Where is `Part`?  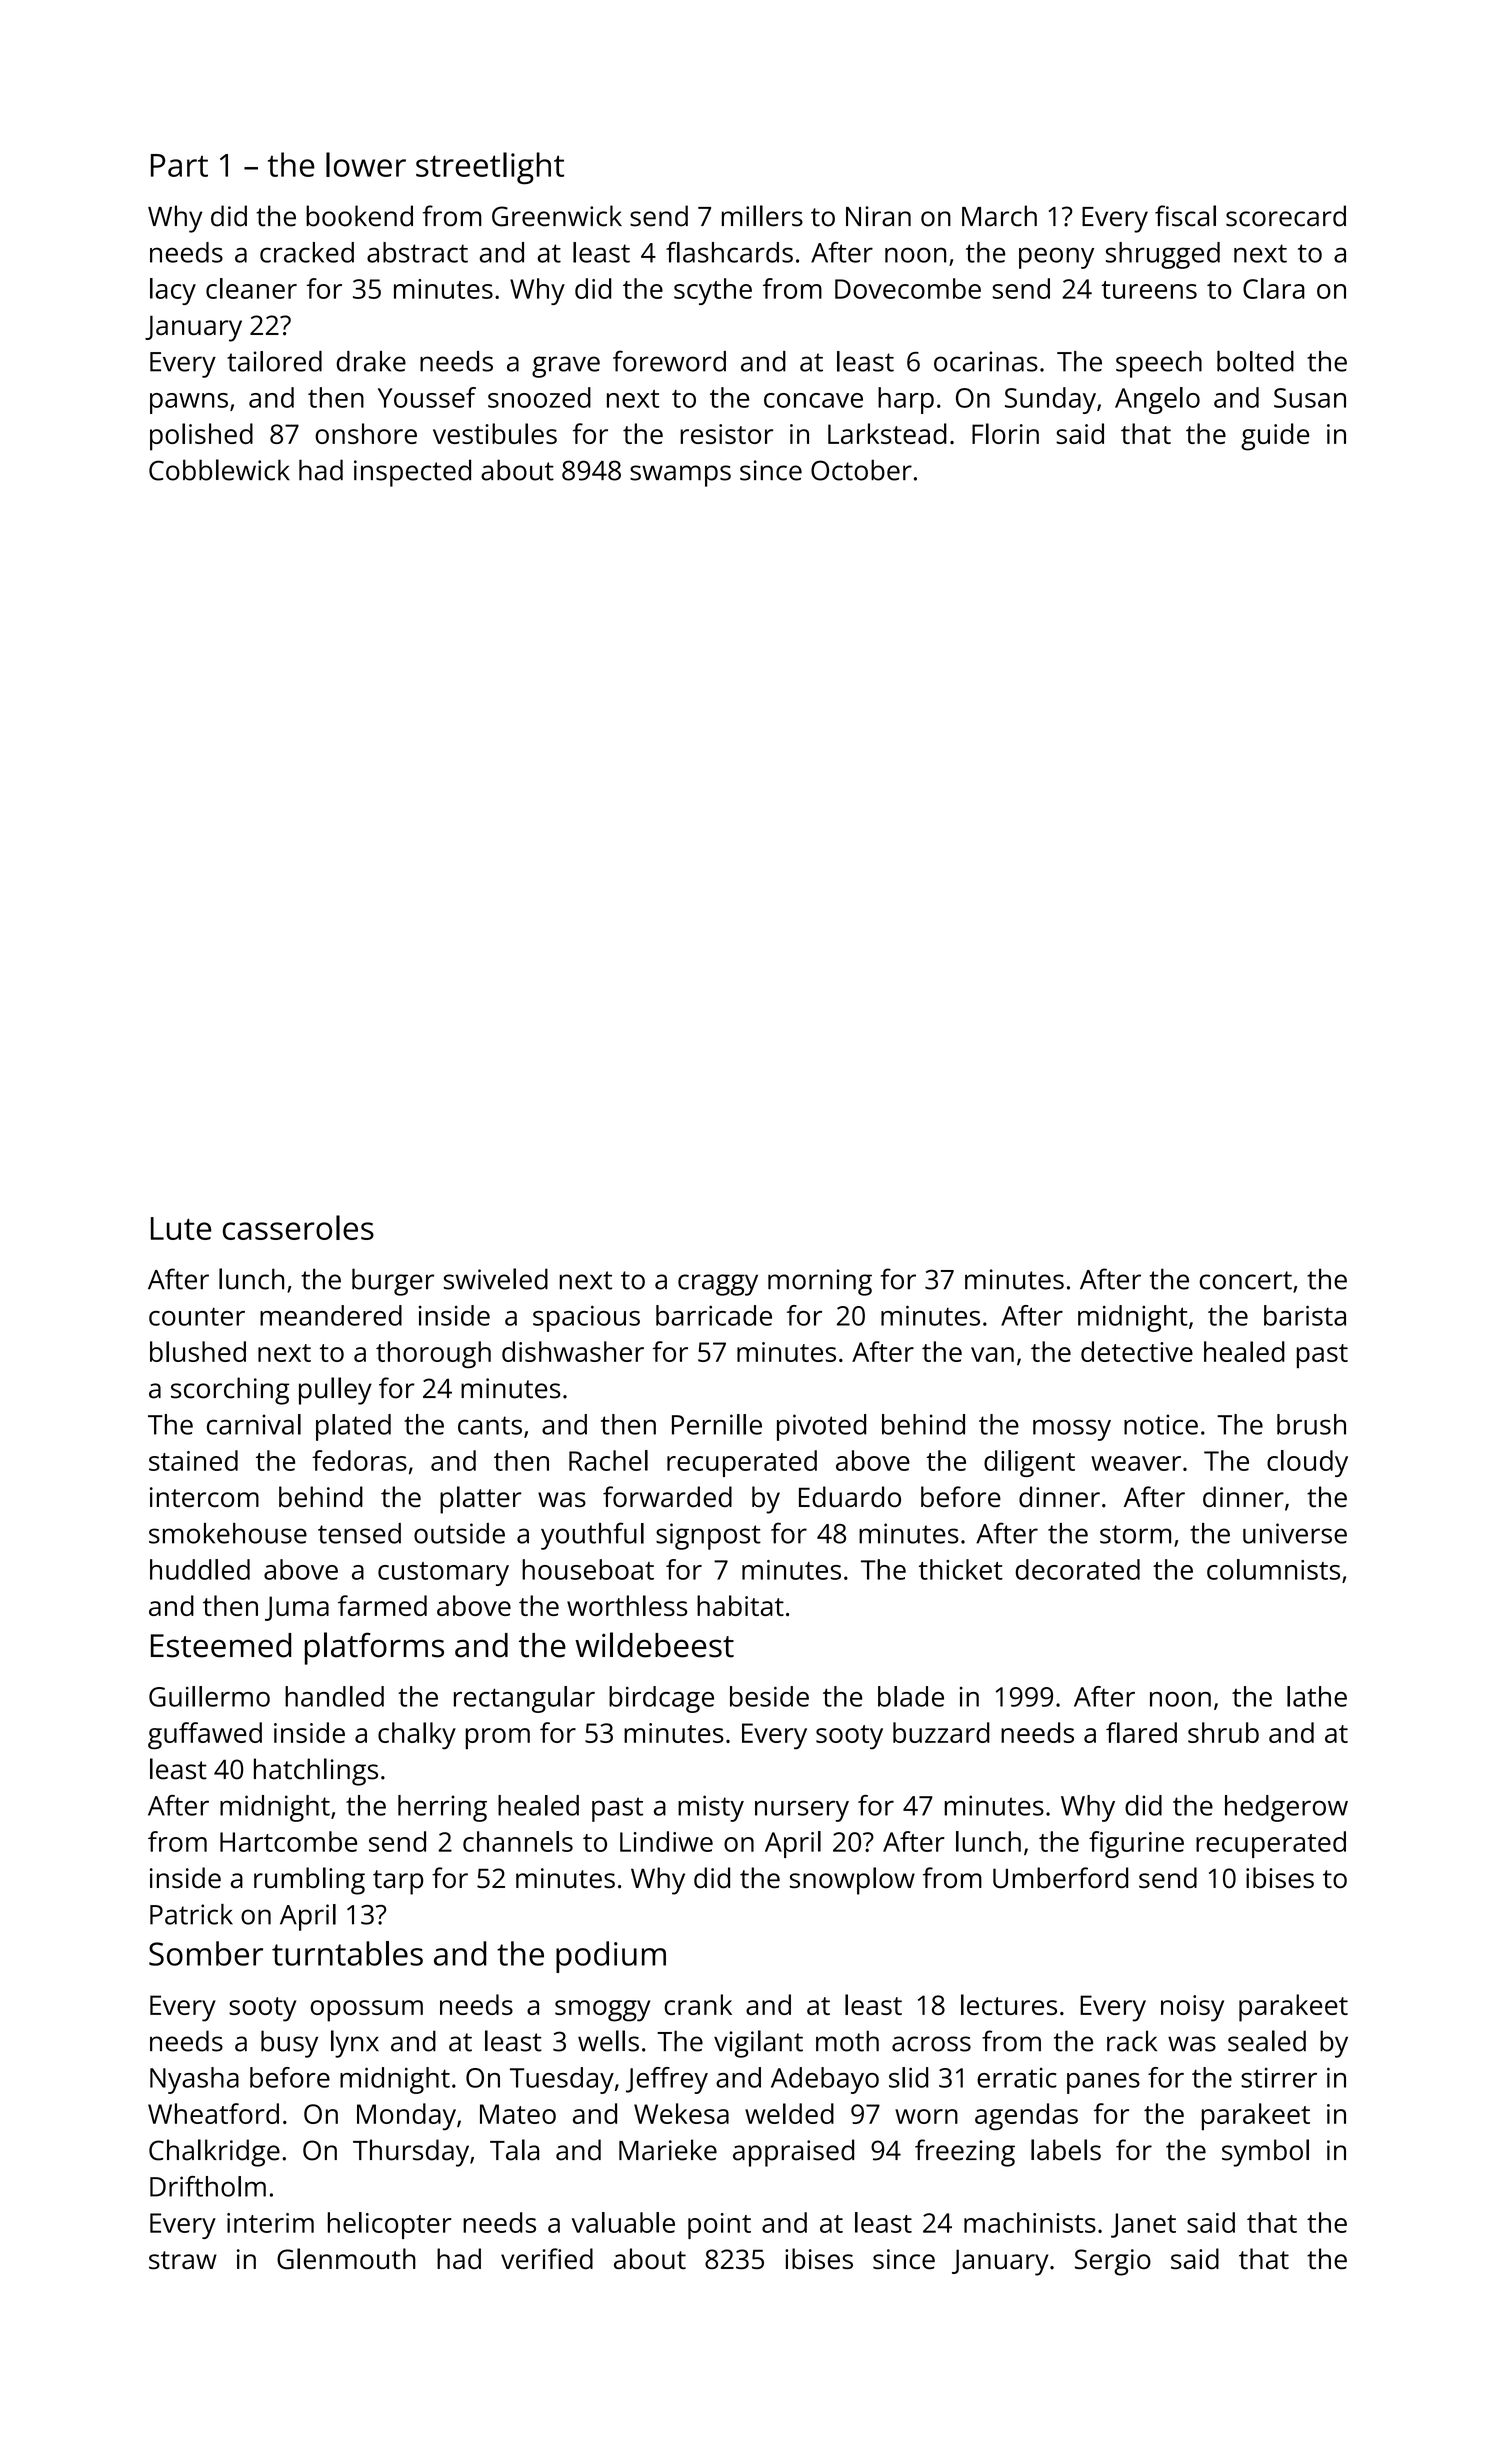
Part is located at coordinates (179, 165).
